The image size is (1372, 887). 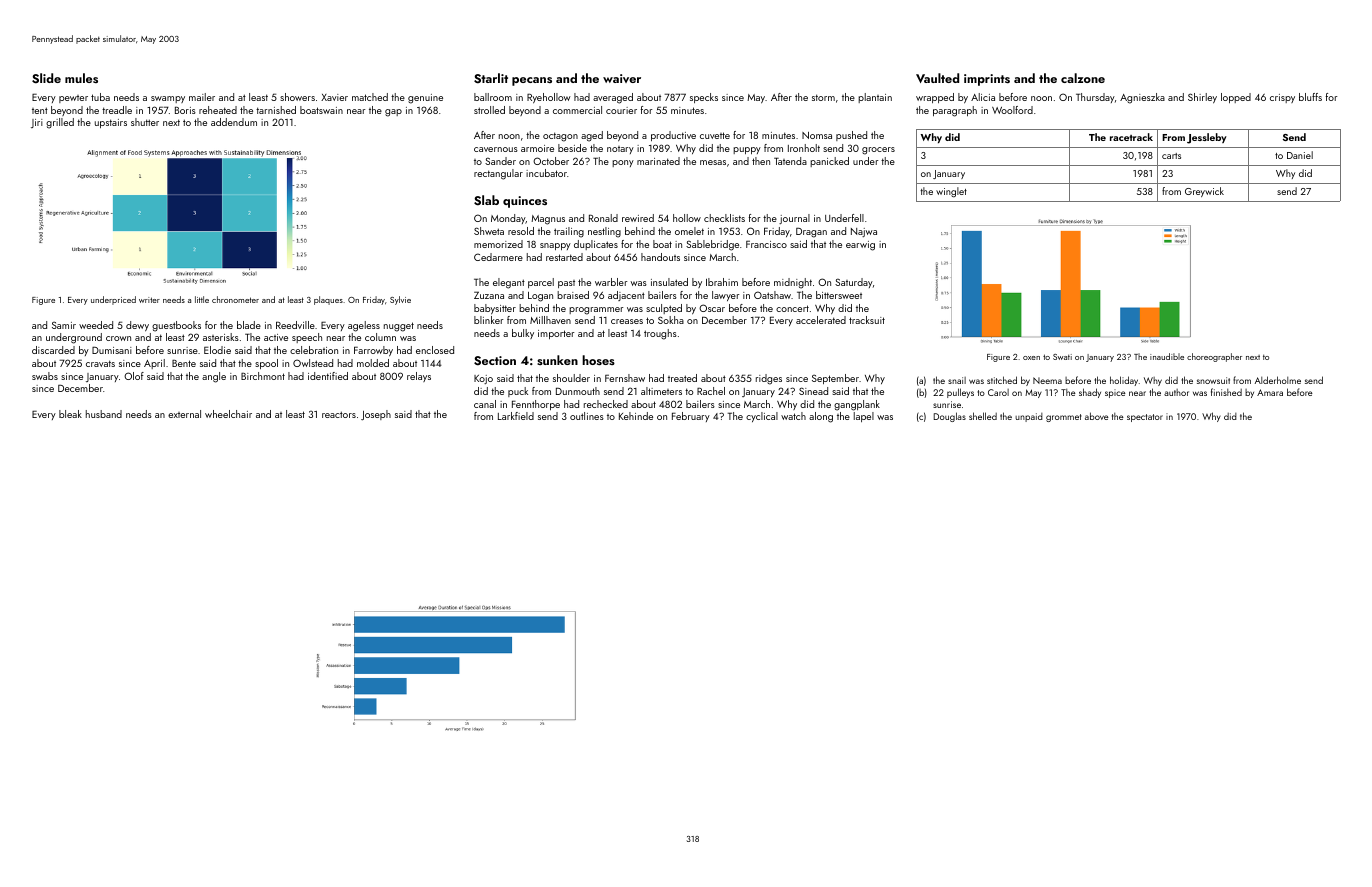 I want to click on tracksuit, so click(x=867, y=320).
